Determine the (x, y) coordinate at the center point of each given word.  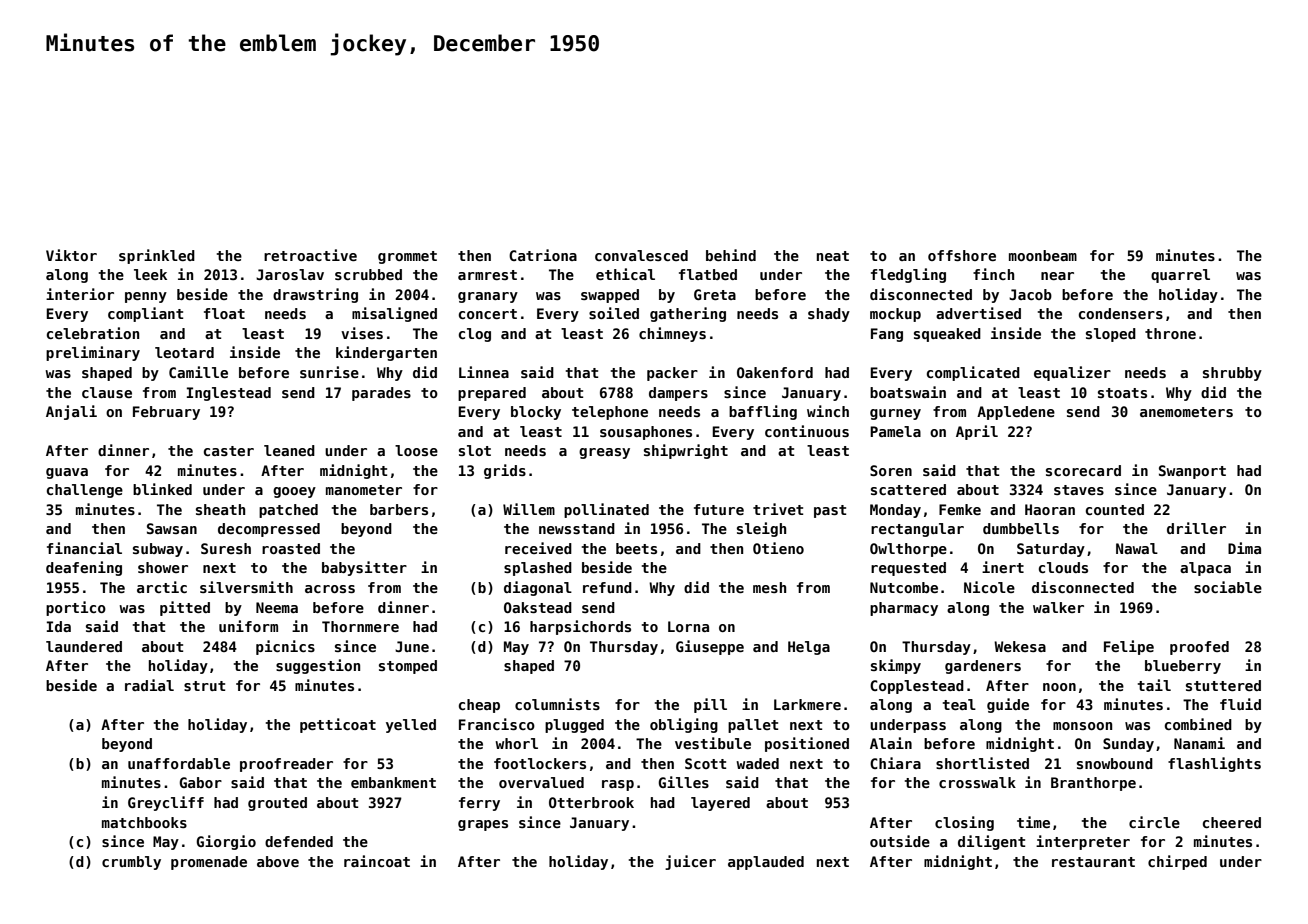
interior (80, 294)
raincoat (377, 861)
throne (1170, 333)
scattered (908, 489)
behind (731, 255)
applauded (766, 863)
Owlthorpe (908, 550)
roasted (291, 548)
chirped (1177, 862)
